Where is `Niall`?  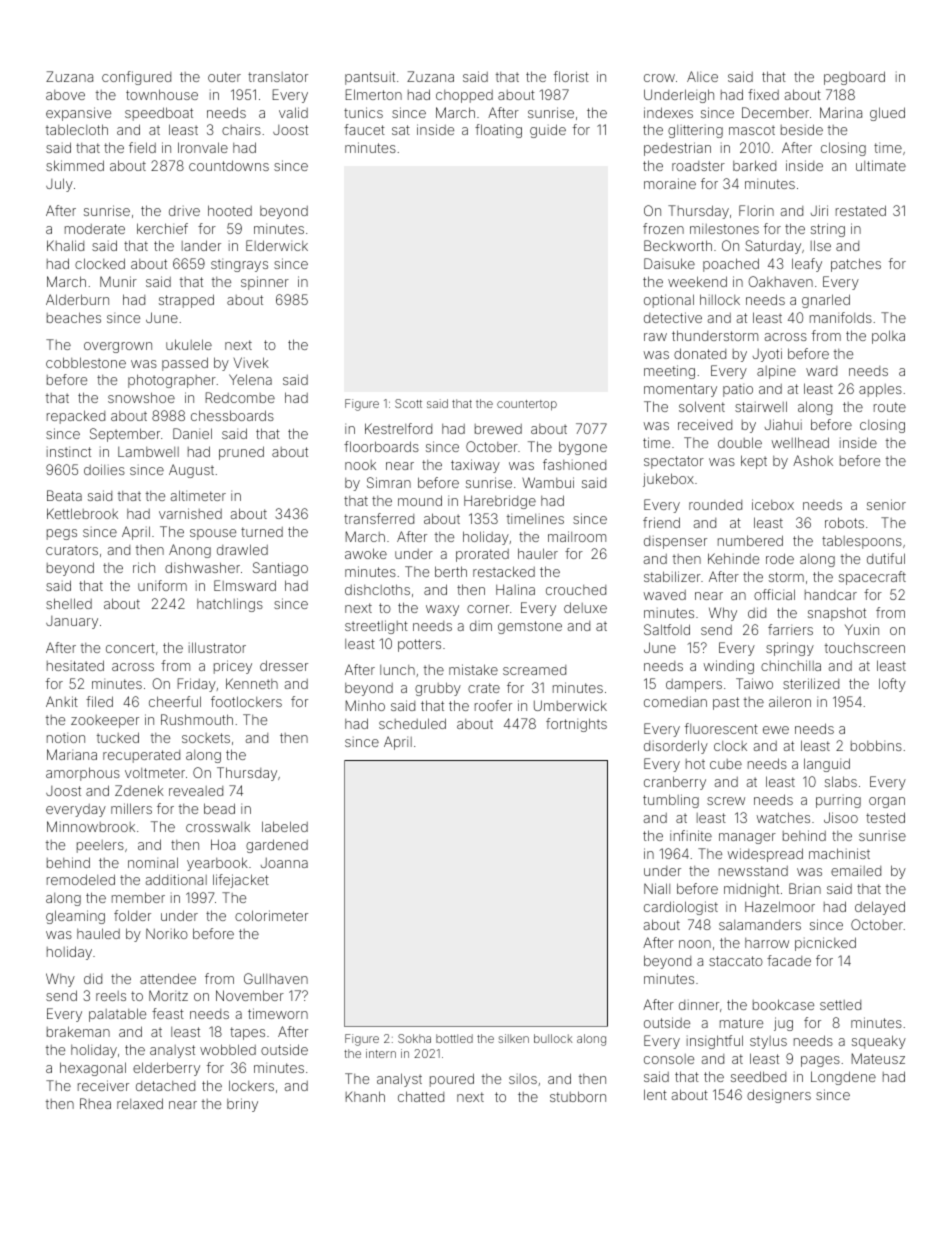
Niall is located at coordinates (657, 888).
